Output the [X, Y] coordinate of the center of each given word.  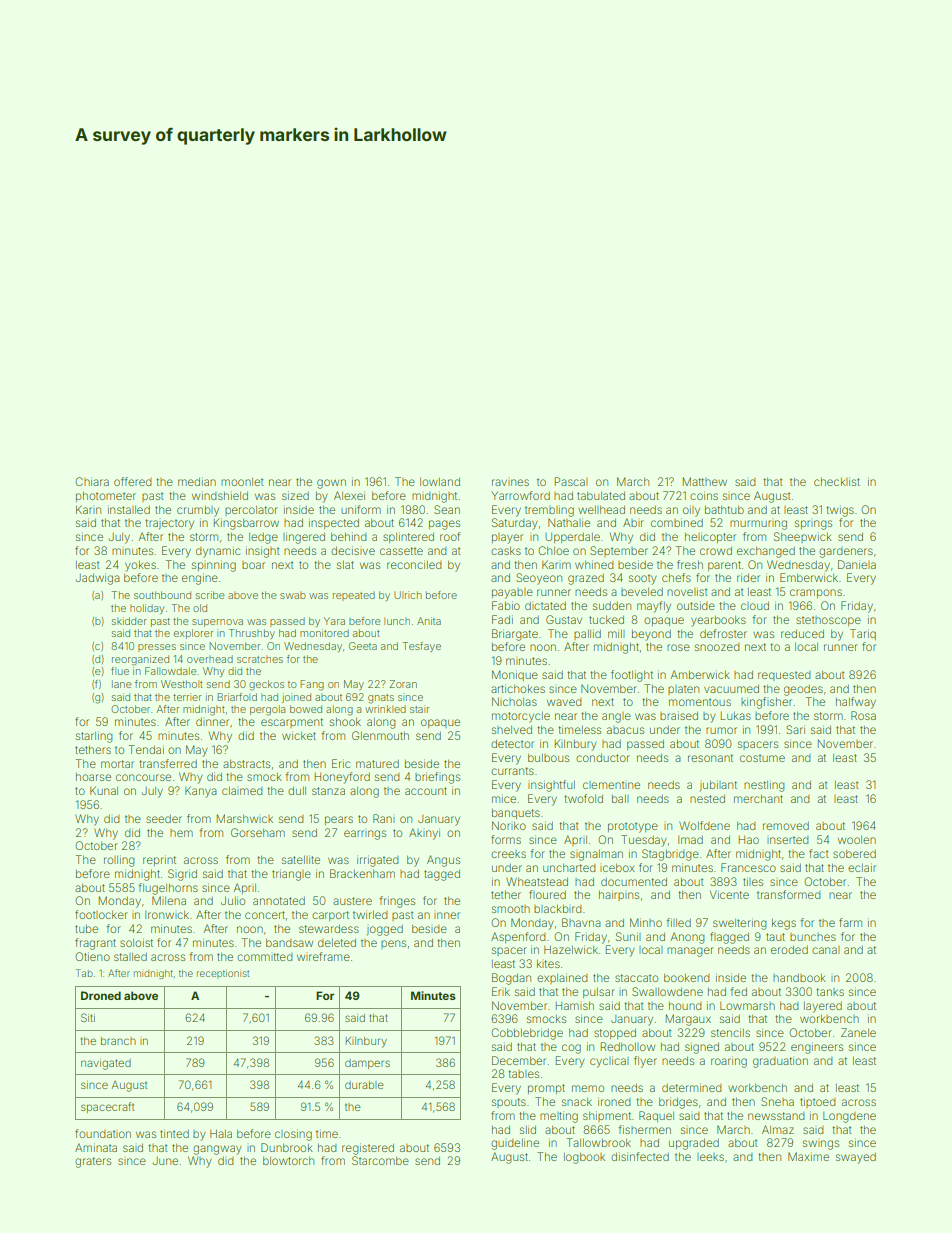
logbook [584, 1158]
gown [331, 484]
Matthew [705, 481]
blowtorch [288, 1161]
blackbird [557, 909]
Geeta [363, 646]
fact [819, 853]
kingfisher [766, 703]
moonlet [242, 482]
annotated [279, 901]
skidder [129, 621]
